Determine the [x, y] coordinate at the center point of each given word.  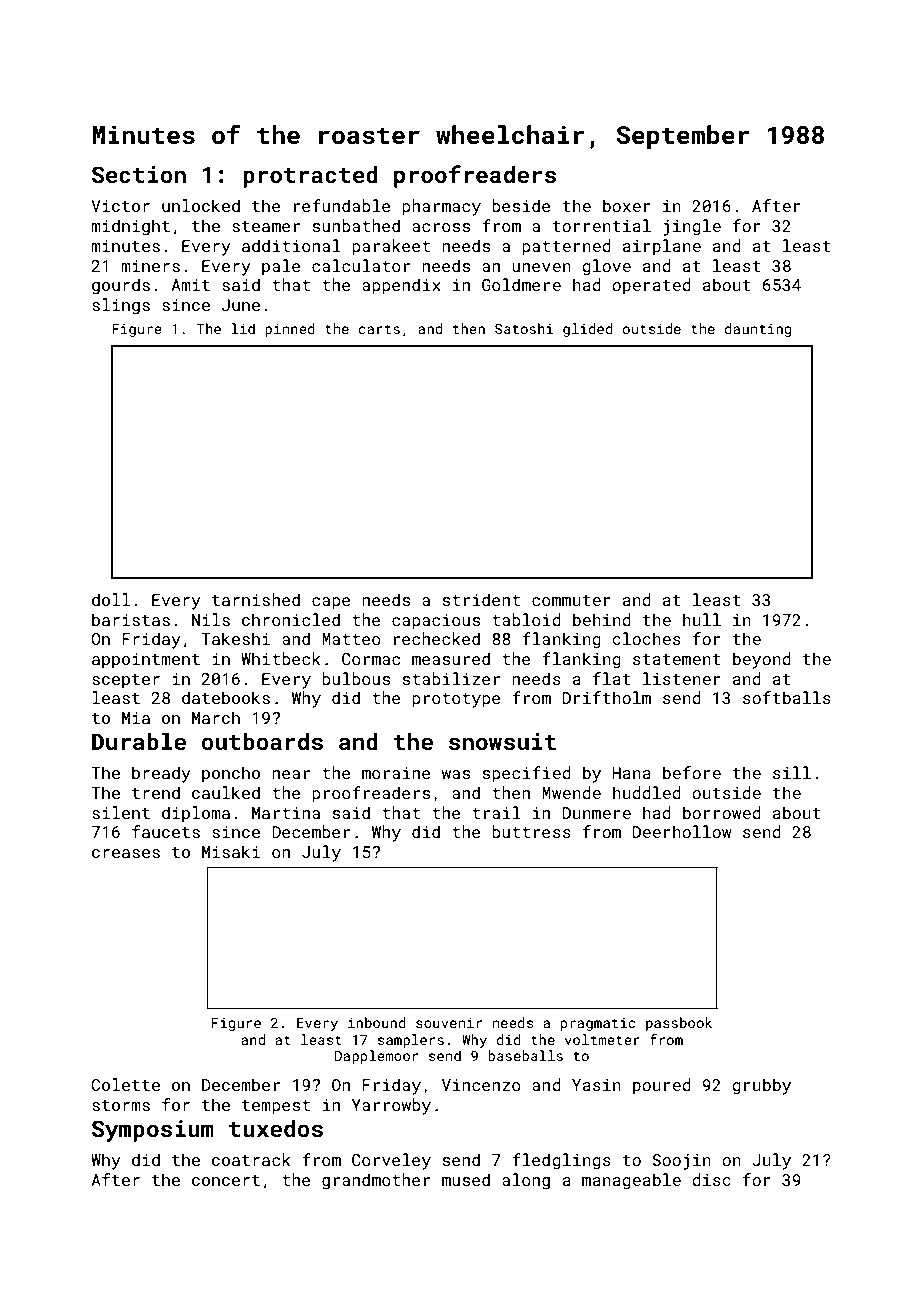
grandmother [376, 1181]
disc [711, 1179]
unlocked [201, 205]
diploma [196, 814]
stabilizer [451, 678]
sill [792, 772]
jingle [692, 227]
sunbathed [356, 225]
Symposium [153, 1131]
